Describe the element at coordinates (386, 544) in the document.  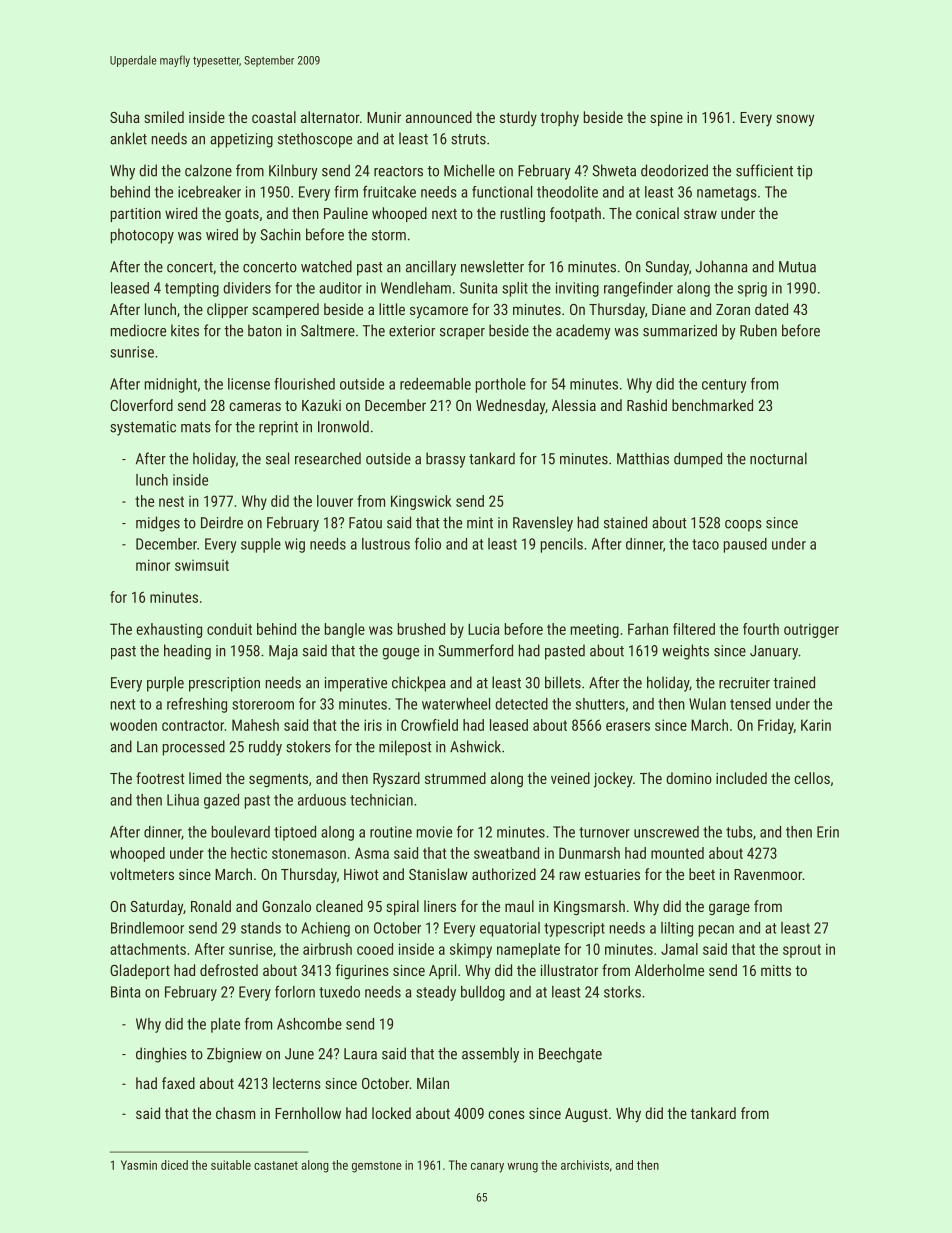
I see `lustrous` at that location.
